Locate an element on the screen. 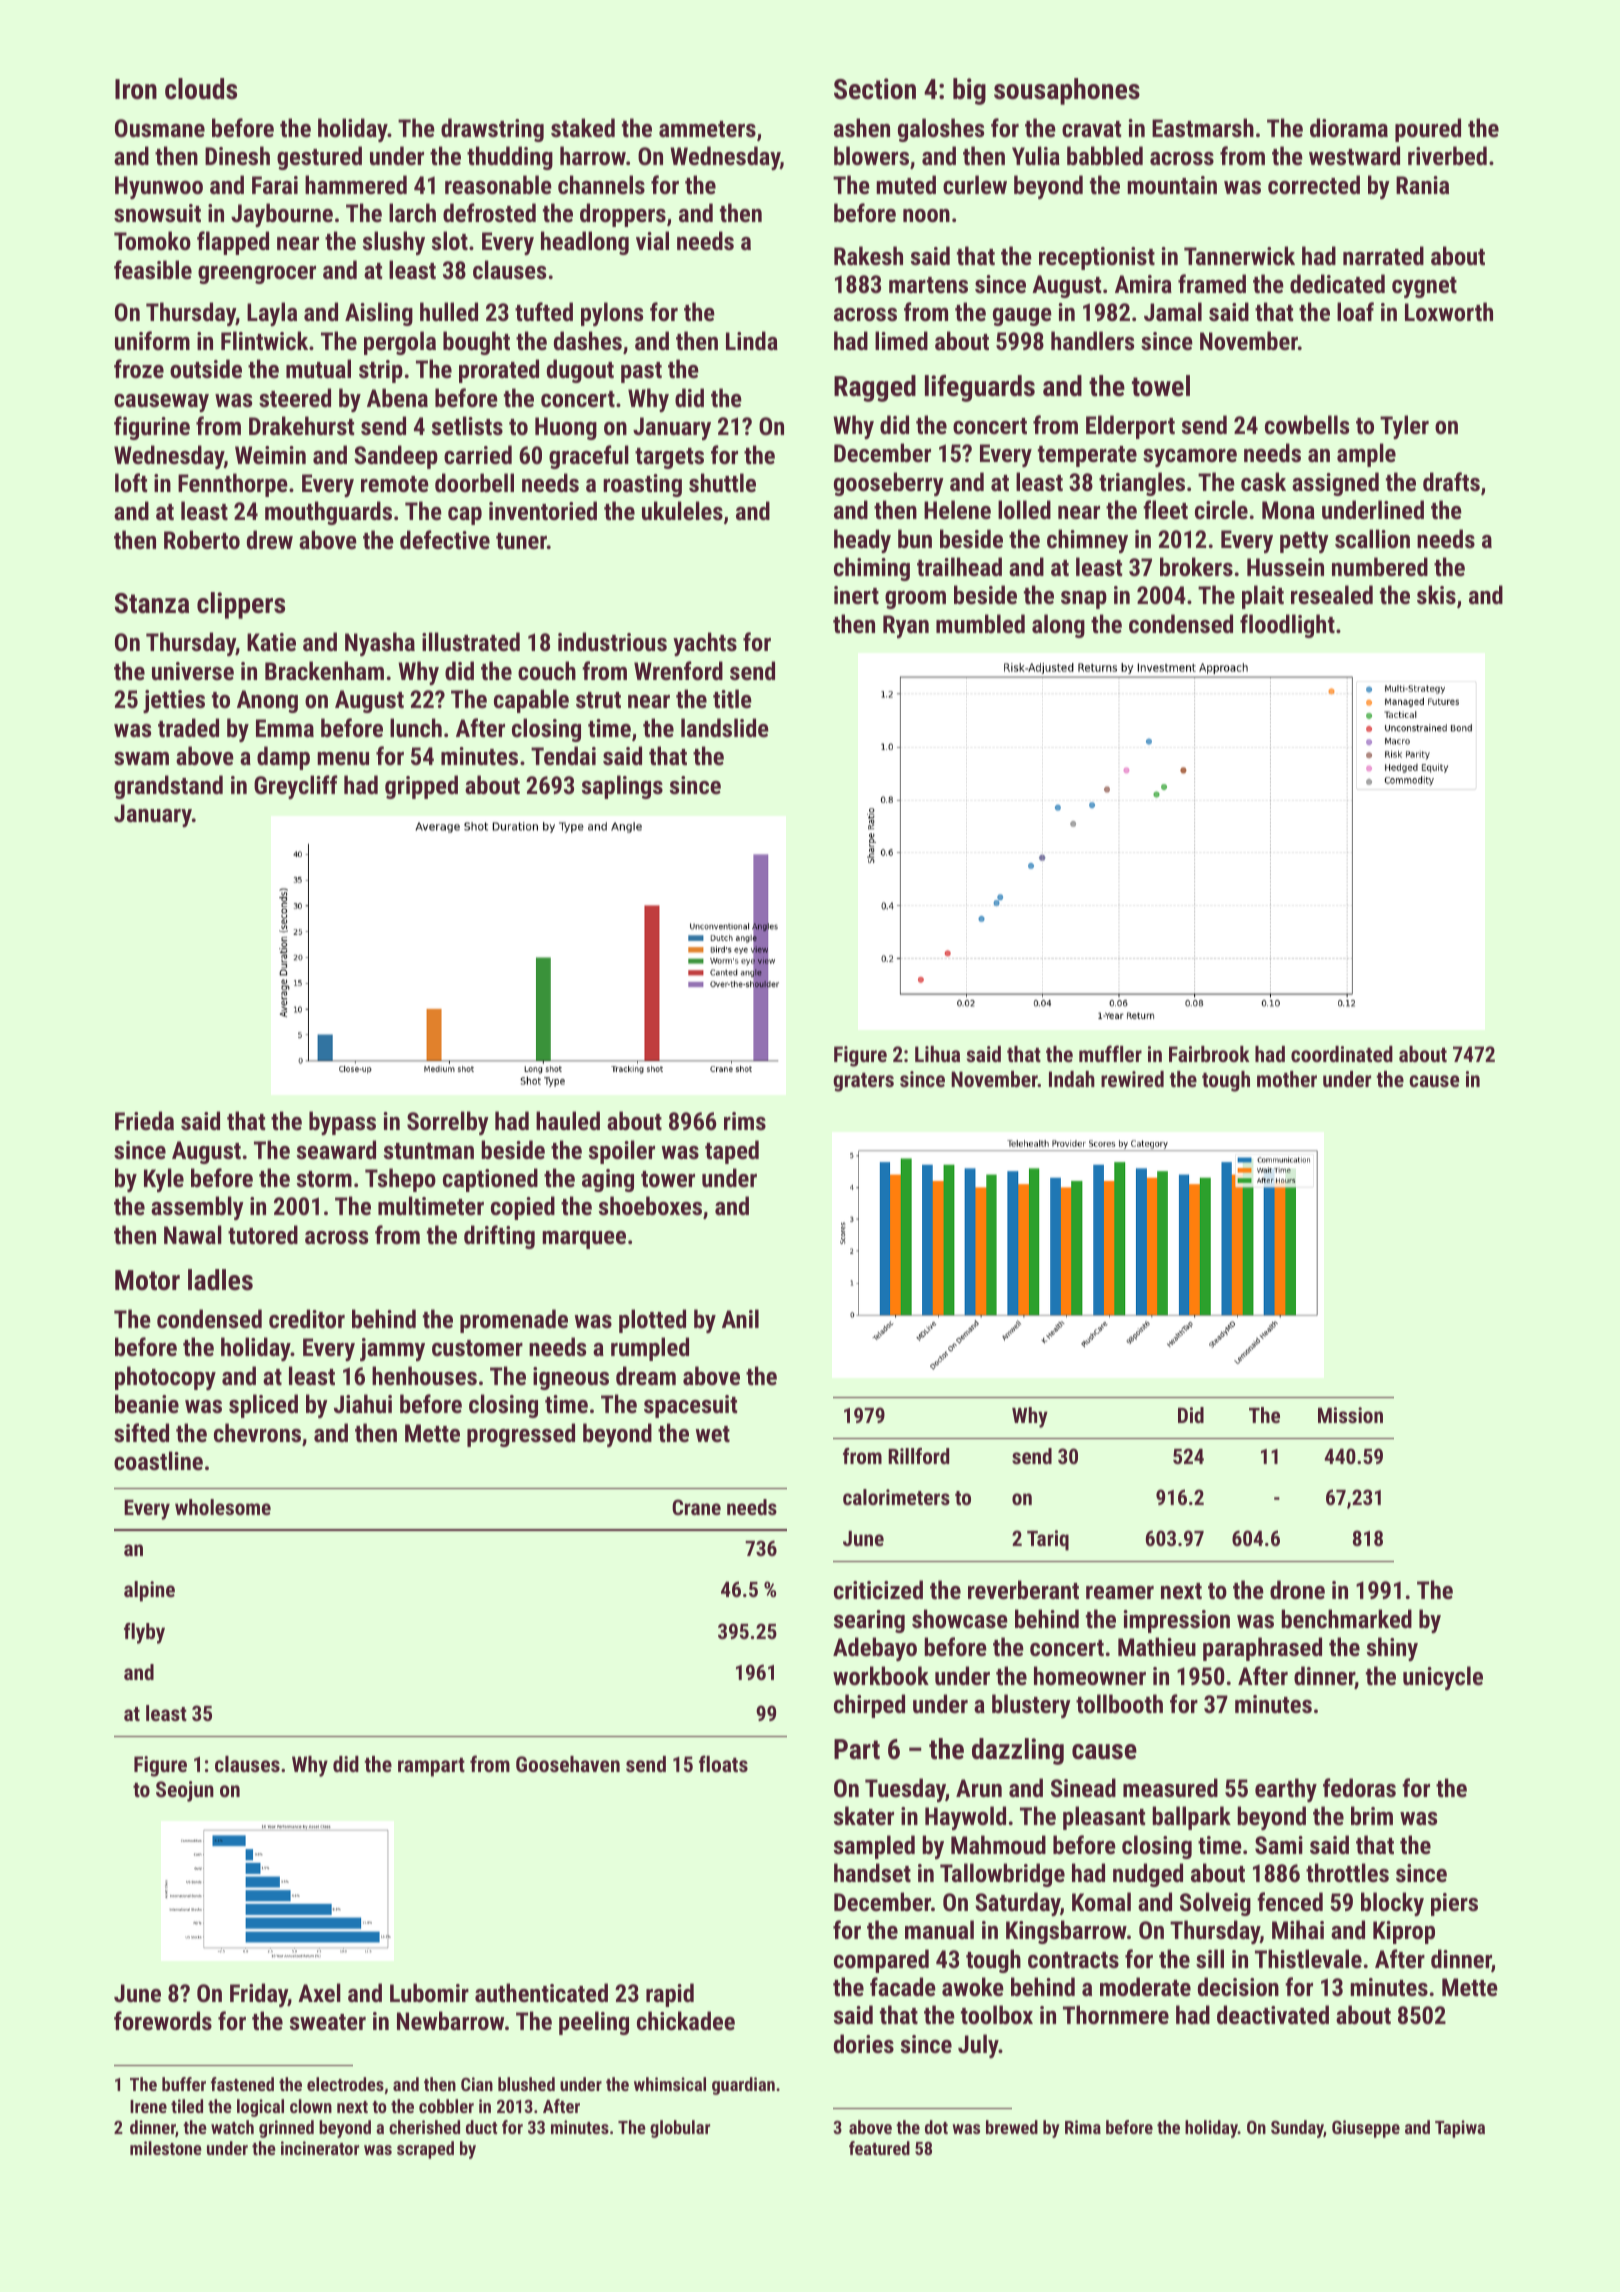  rewired is located at coordinates (1132, 1079).
